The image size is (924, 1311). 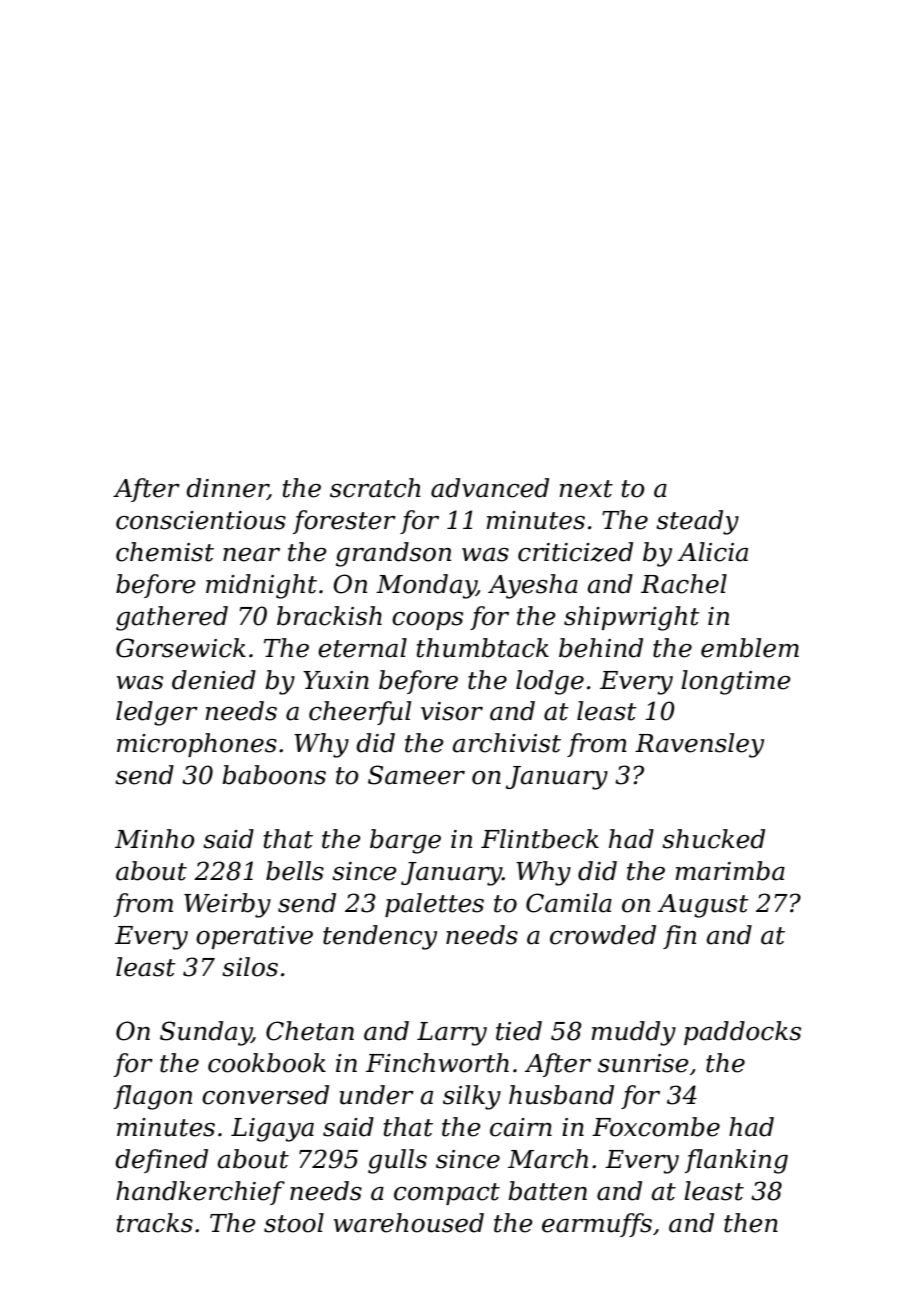 I want to click on tied, so click(x=519, y=1031).
